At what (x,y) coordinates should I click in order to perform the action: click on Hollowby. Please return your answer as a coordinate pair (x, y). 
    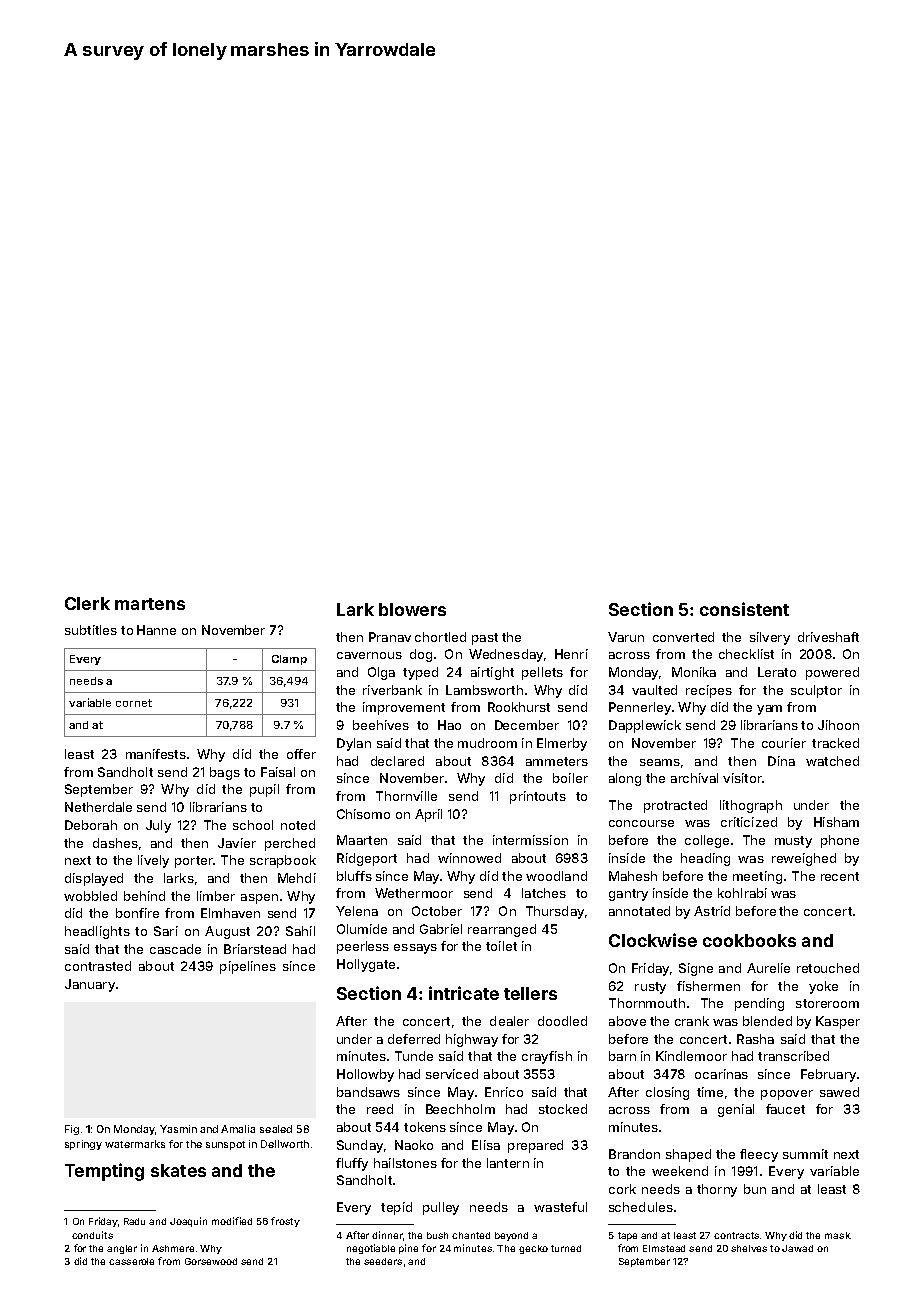
    Looking at the image, I should click on (365, 1075).
